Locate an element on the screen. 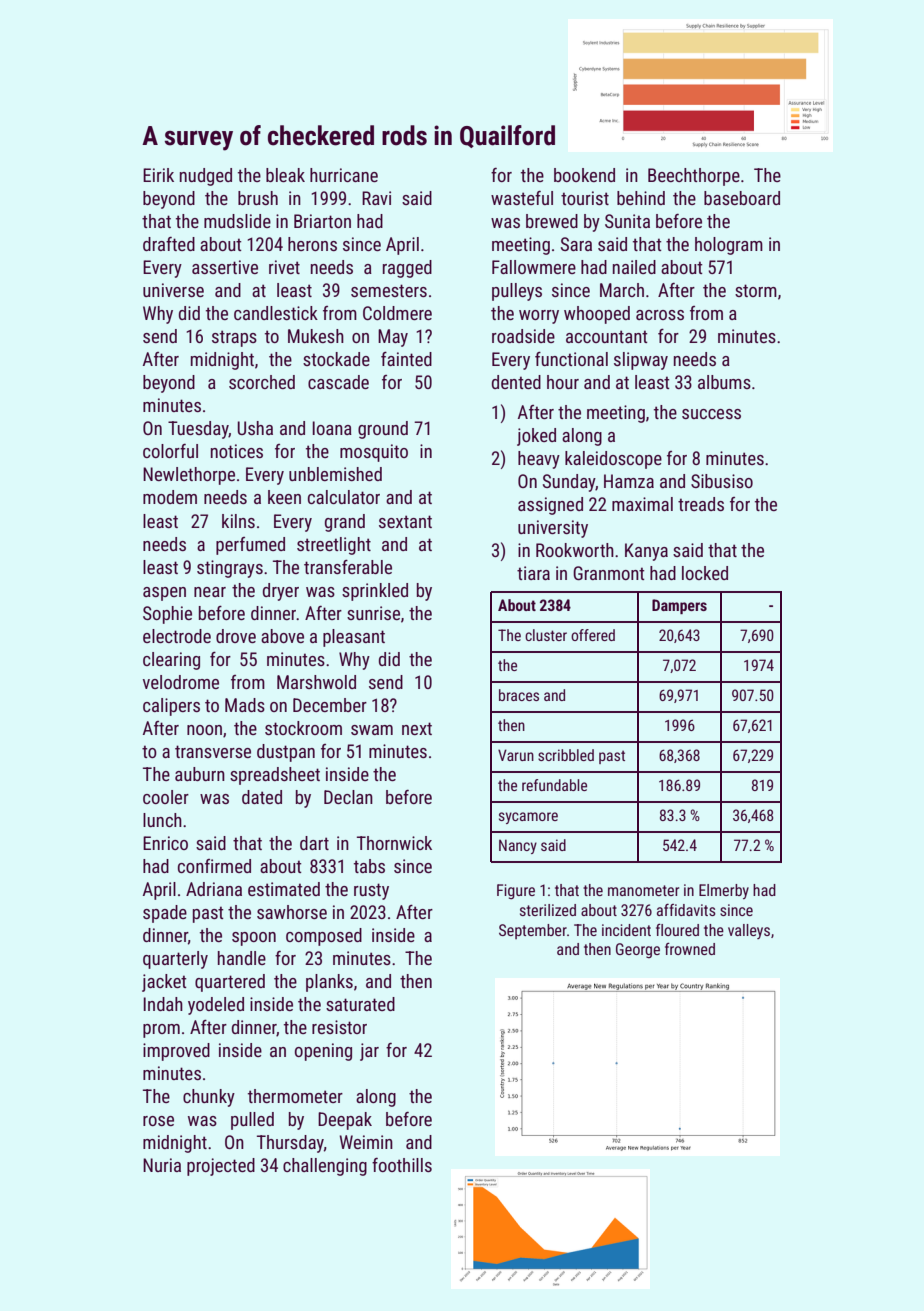  Dampers is located at coordinates (679, 606).
